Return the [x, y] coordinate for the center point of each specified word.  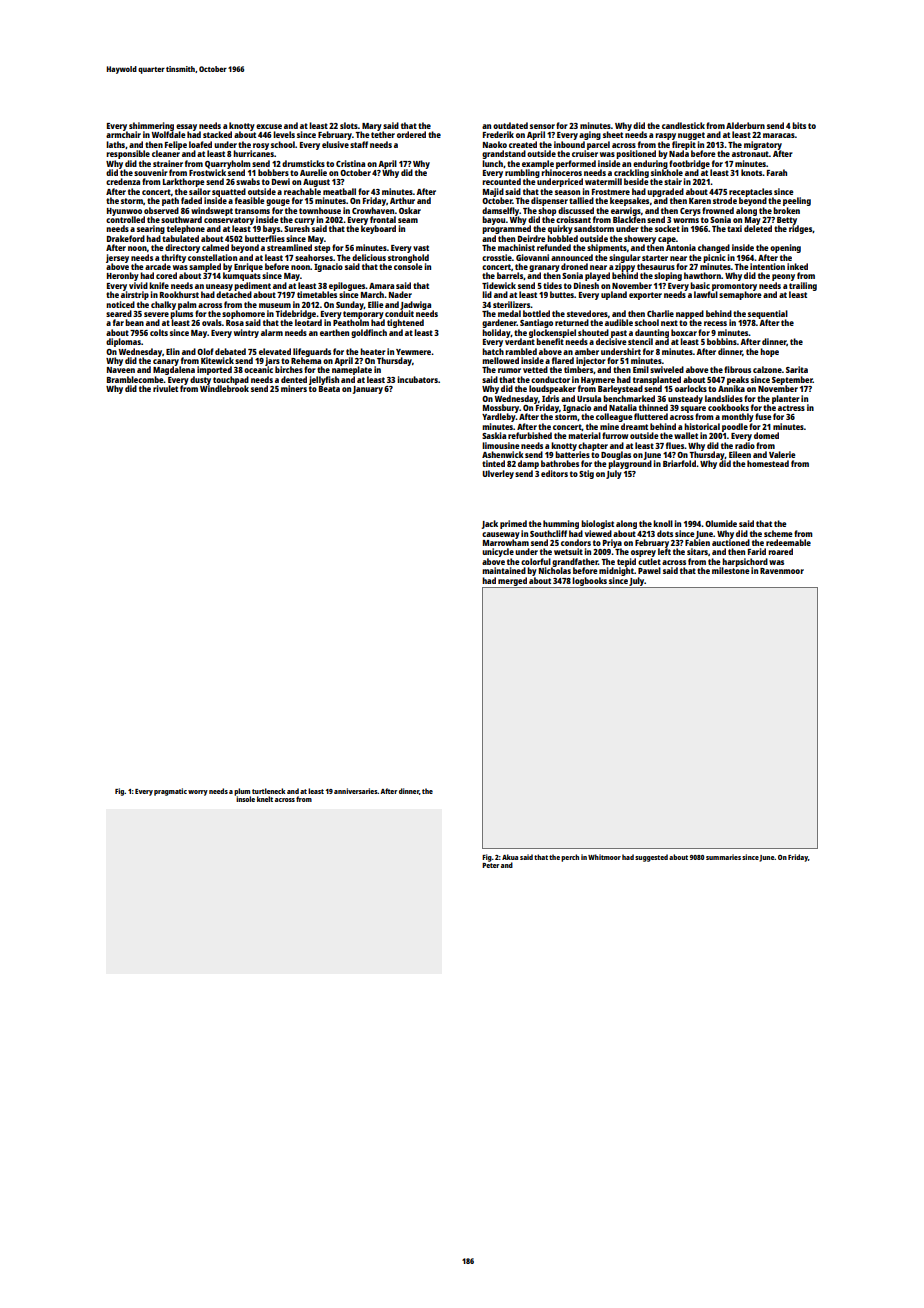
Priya [612, 544]
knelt [265, 799]
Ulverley [498, 474]
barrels [510, 275]
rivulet [165, 388]
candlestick [683, 125]
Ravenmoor [782, 571]
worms [686, 220]
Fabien [697, 542]
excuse [269, 126]
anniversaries [356, 791]
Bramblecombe [135, 379]
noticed [120, 304]
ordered [411, 134]
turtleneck [268, 791]
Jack [490, 524]
